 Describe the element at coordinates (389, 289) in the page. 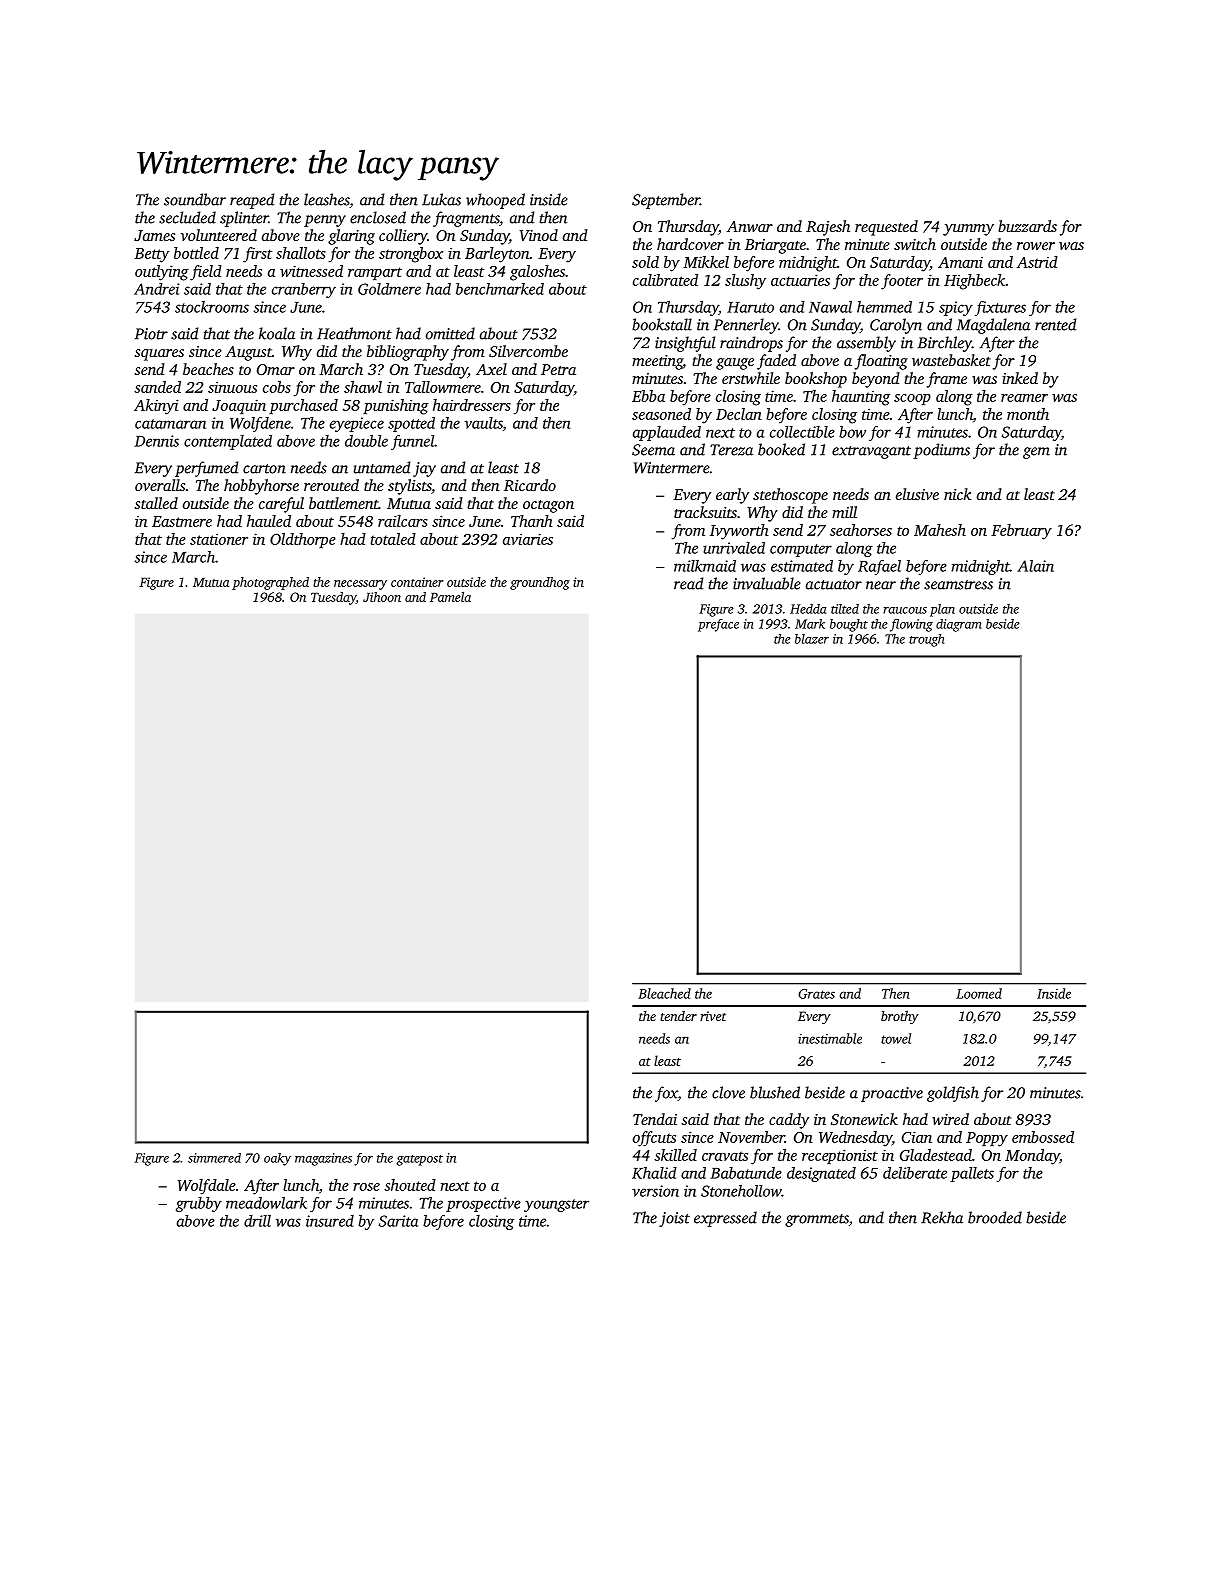

I see `Goldmere` at that location.
